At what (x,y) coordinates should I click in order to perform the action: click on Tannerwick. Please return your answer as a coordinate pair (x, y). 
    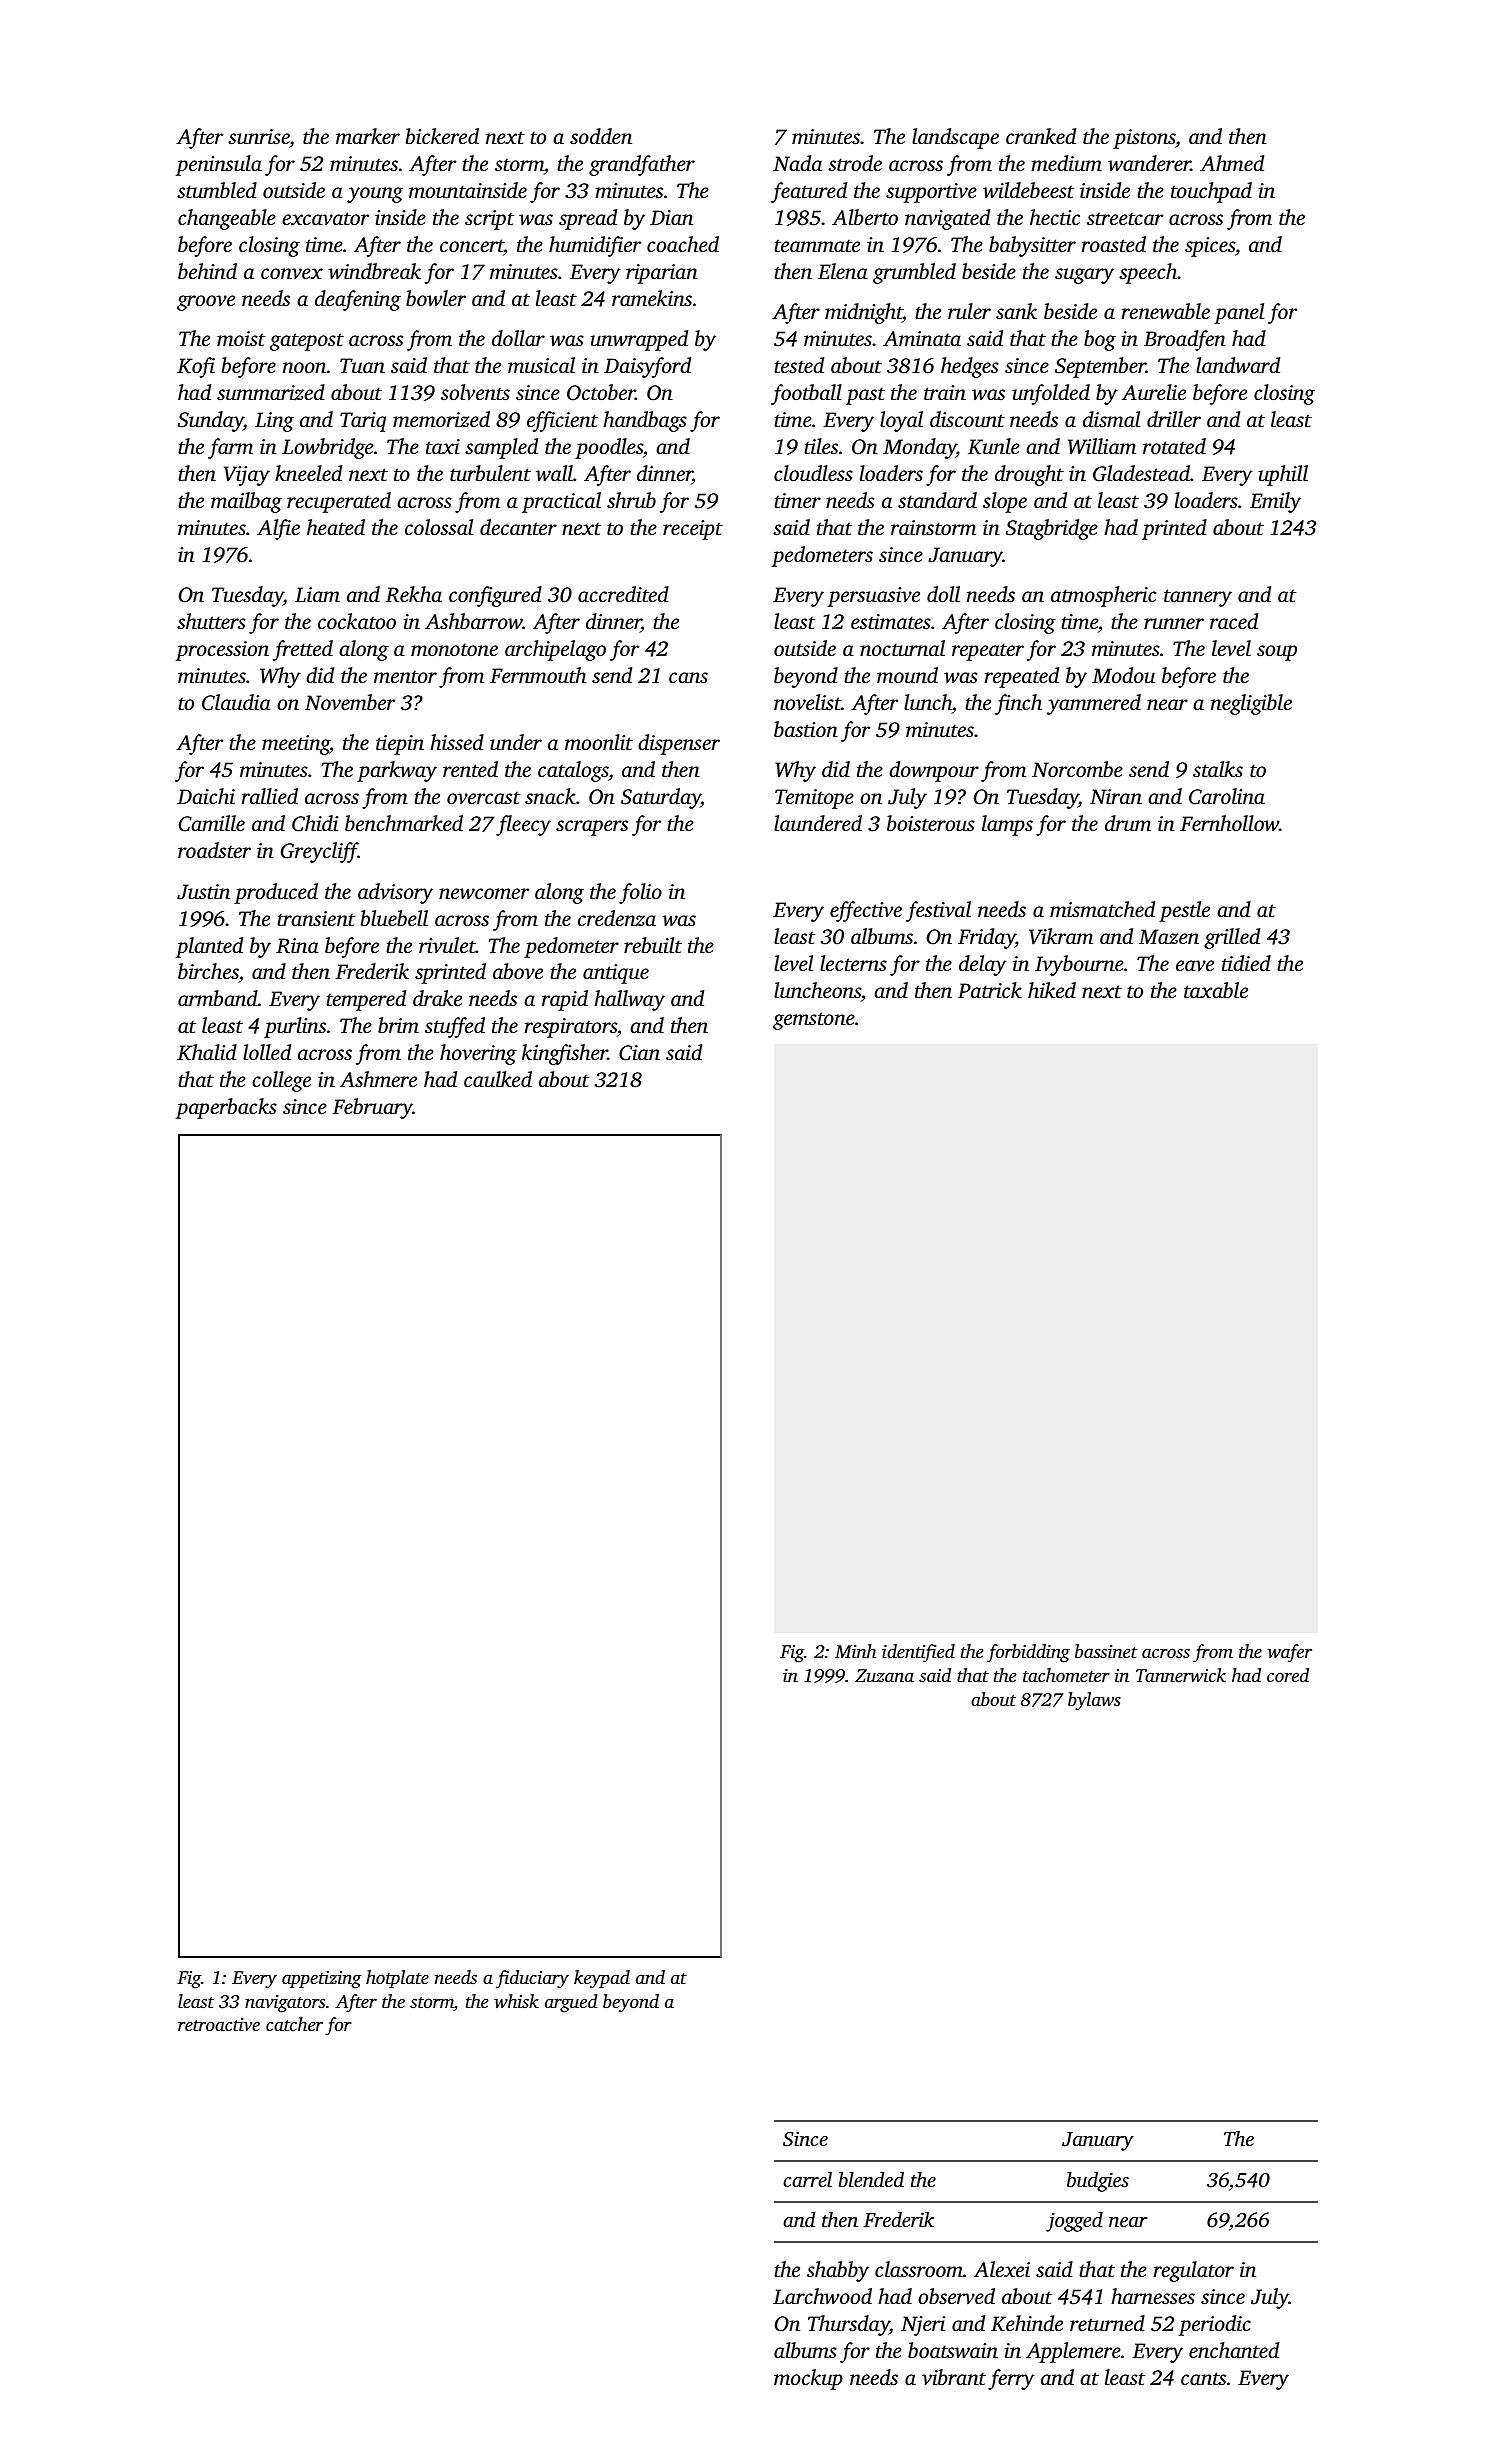
    Looking at the image, I should click on (1181, 1675).
